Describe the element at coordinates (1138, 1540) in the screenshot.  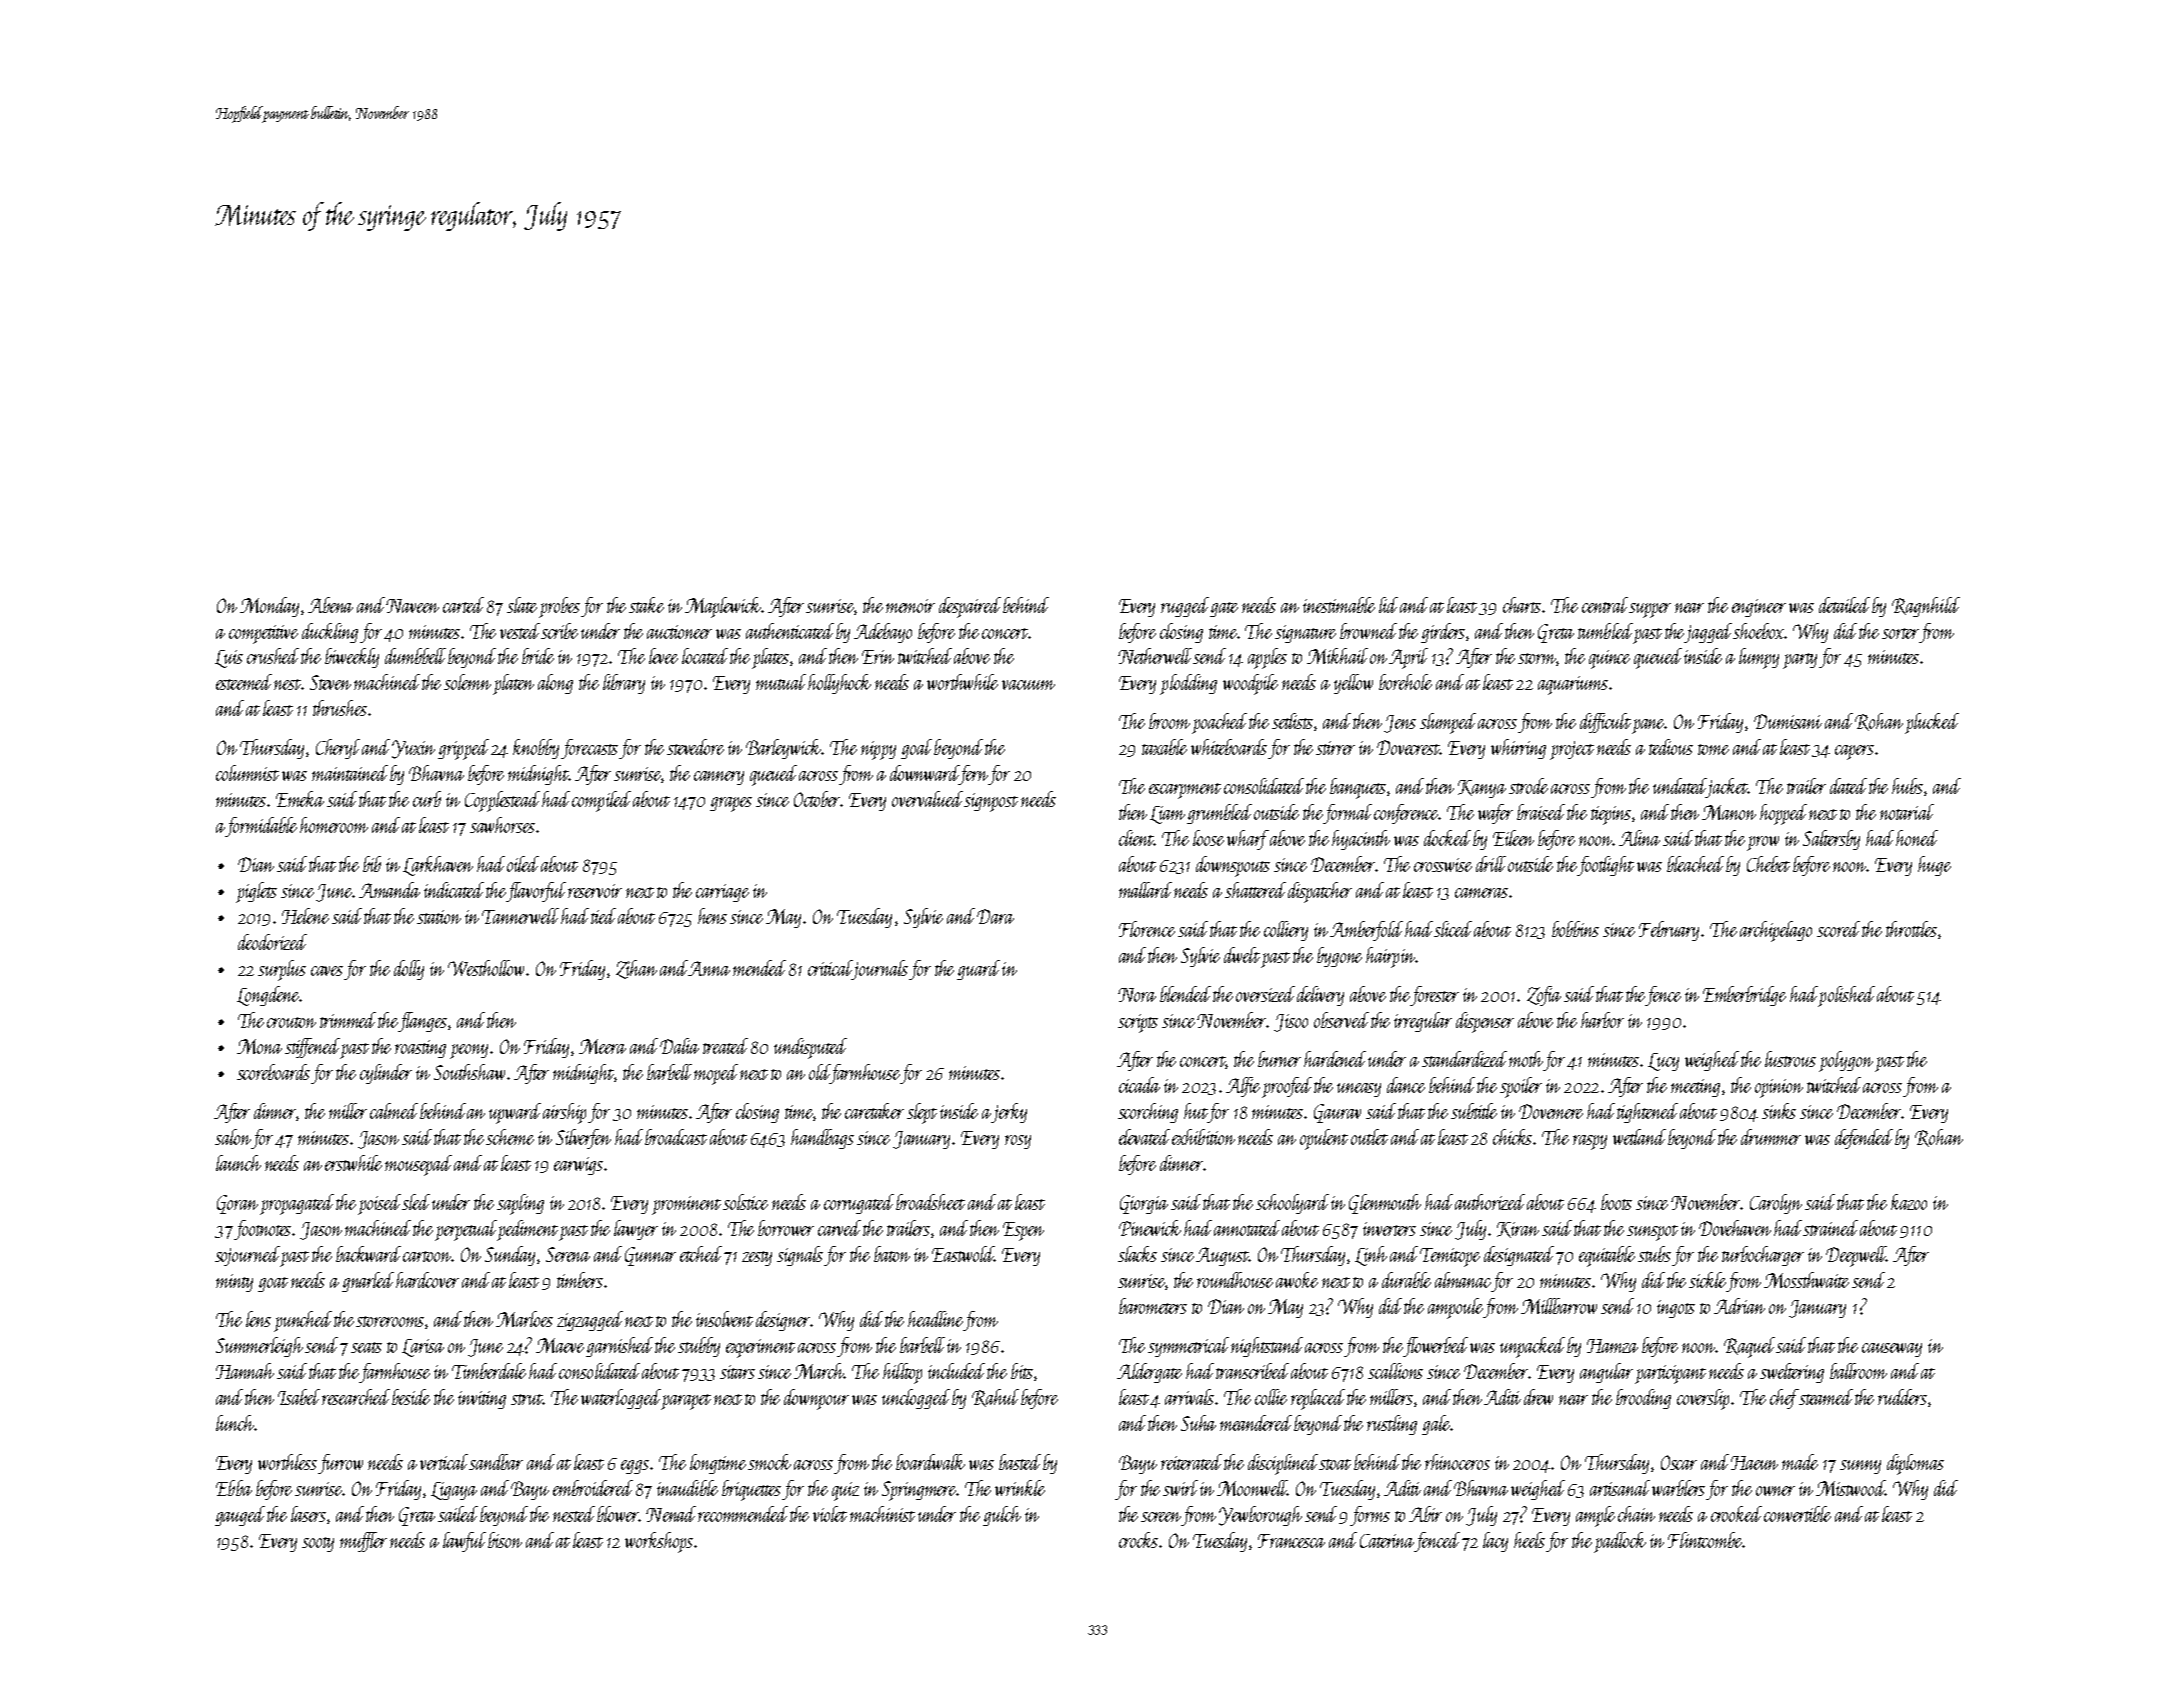
I see `crocks` at that location.
